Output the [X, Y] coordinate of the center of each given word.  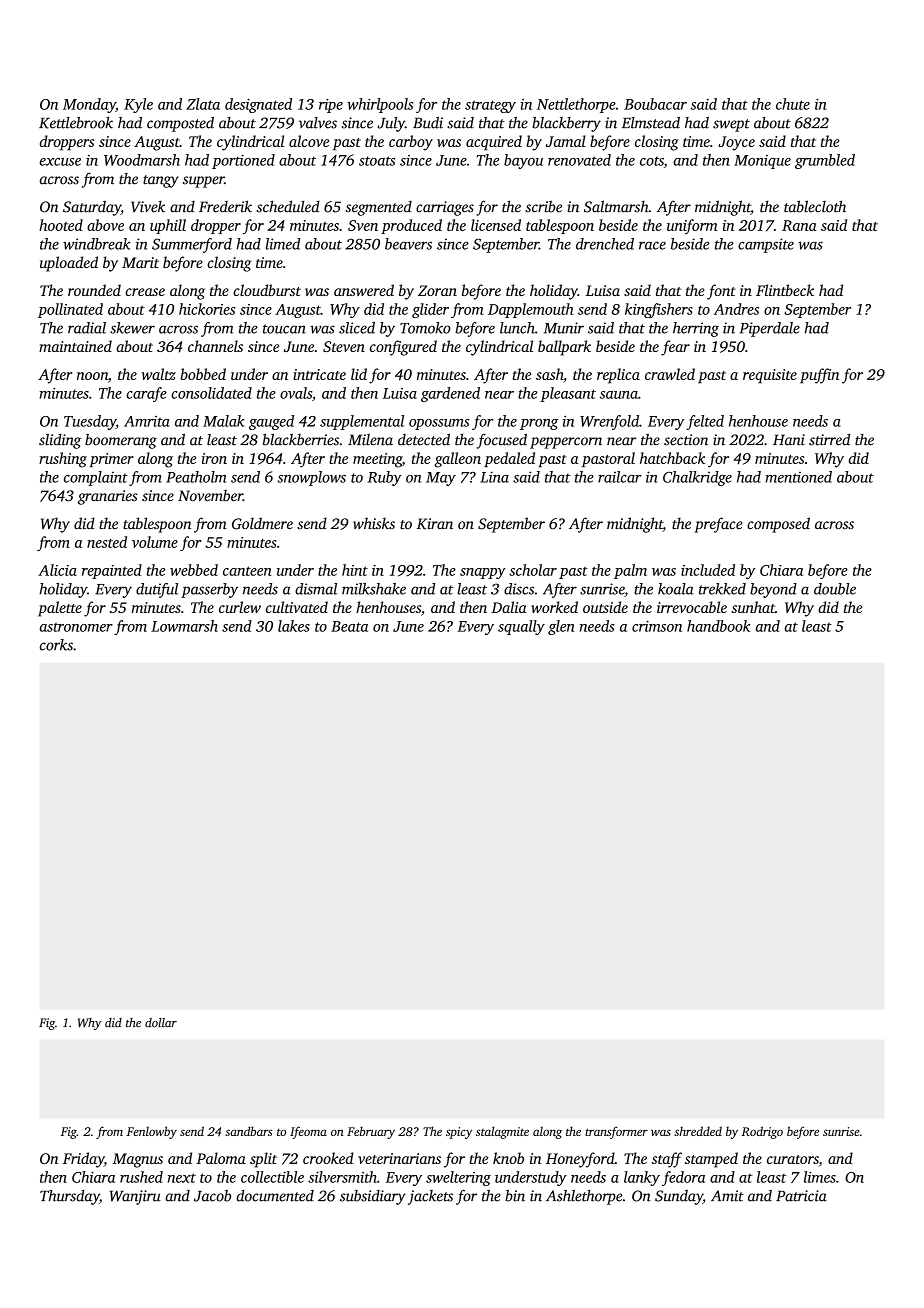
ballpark [564, 348]
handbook [718, 626]
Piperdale [770, 329]
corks [56, 645]
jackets [430, 1197]
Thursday [69, 1197]
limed [283, 244]
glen [561, 627]
